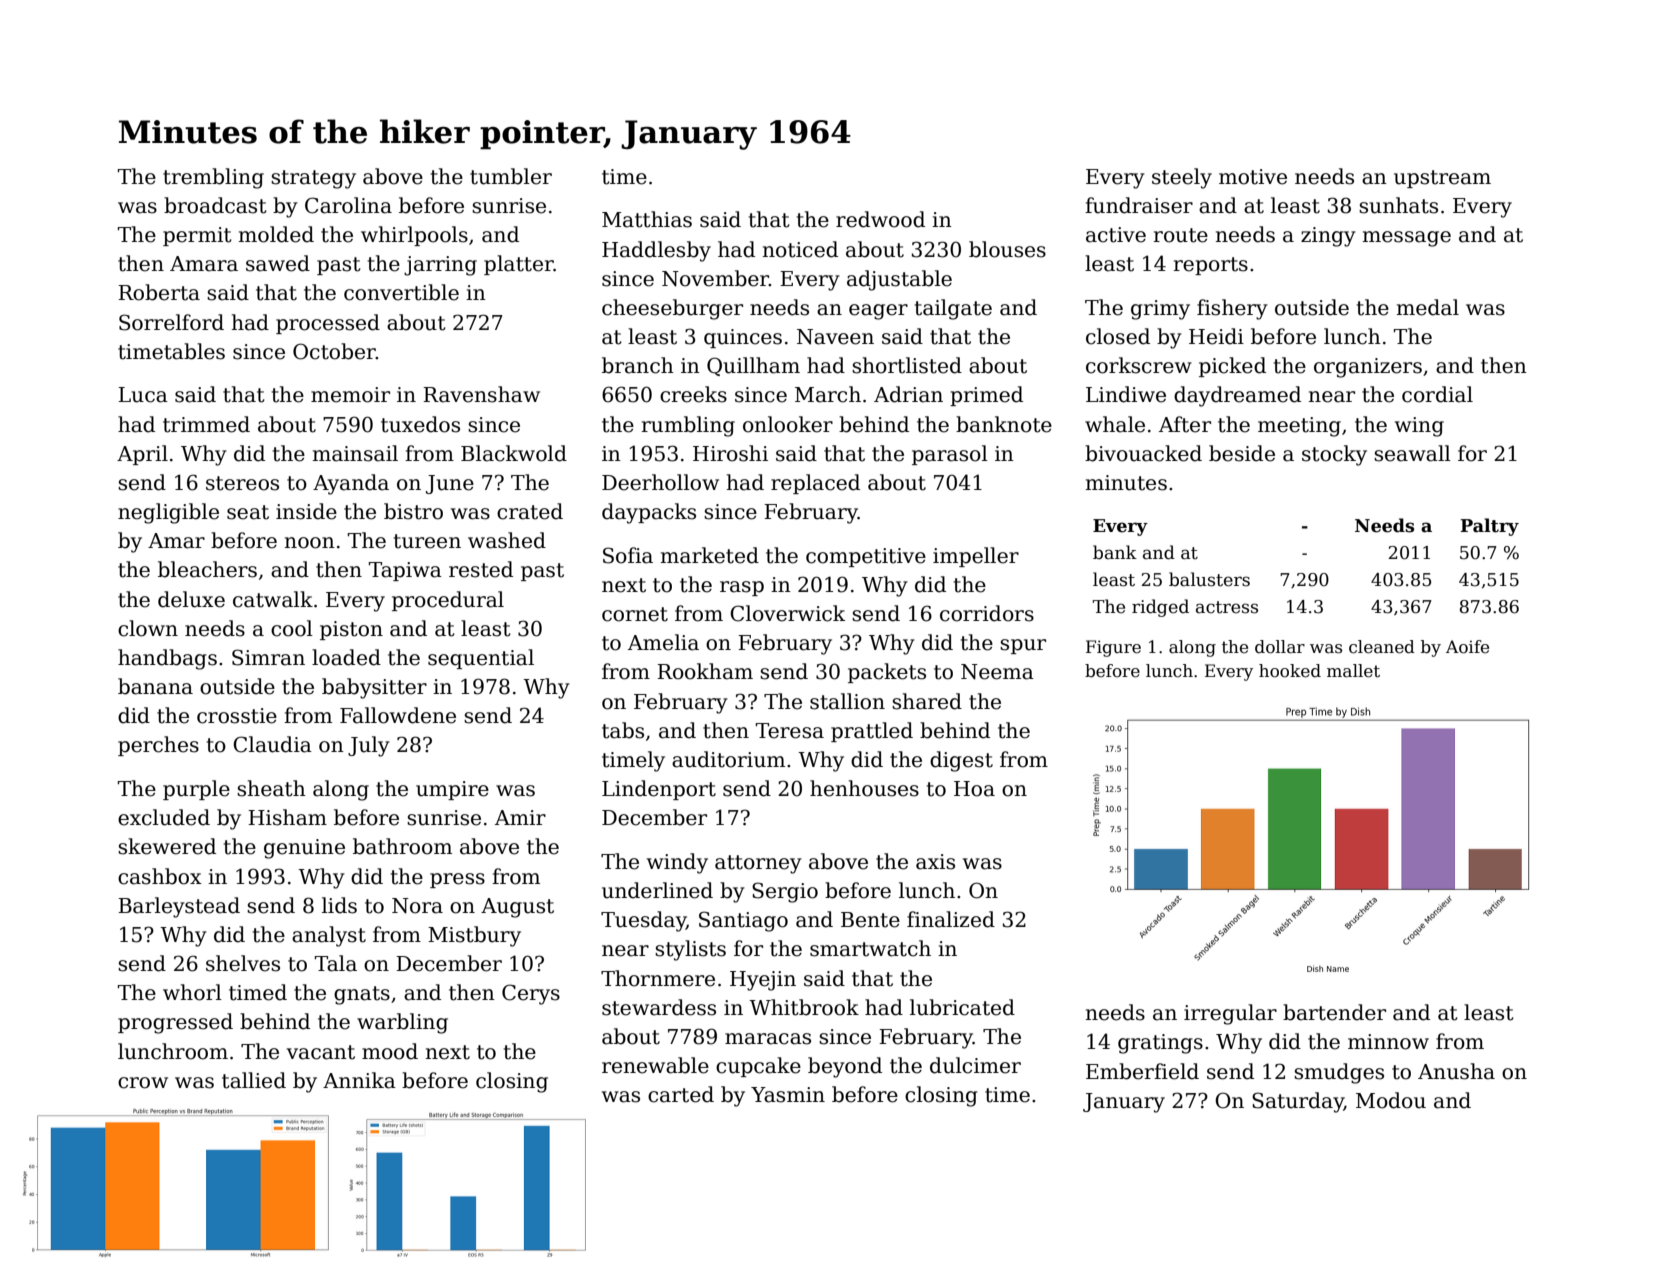  What do you see at coordinates (681, 1094) in the page?
I see `carted` at bounding box center [681, 1094].
